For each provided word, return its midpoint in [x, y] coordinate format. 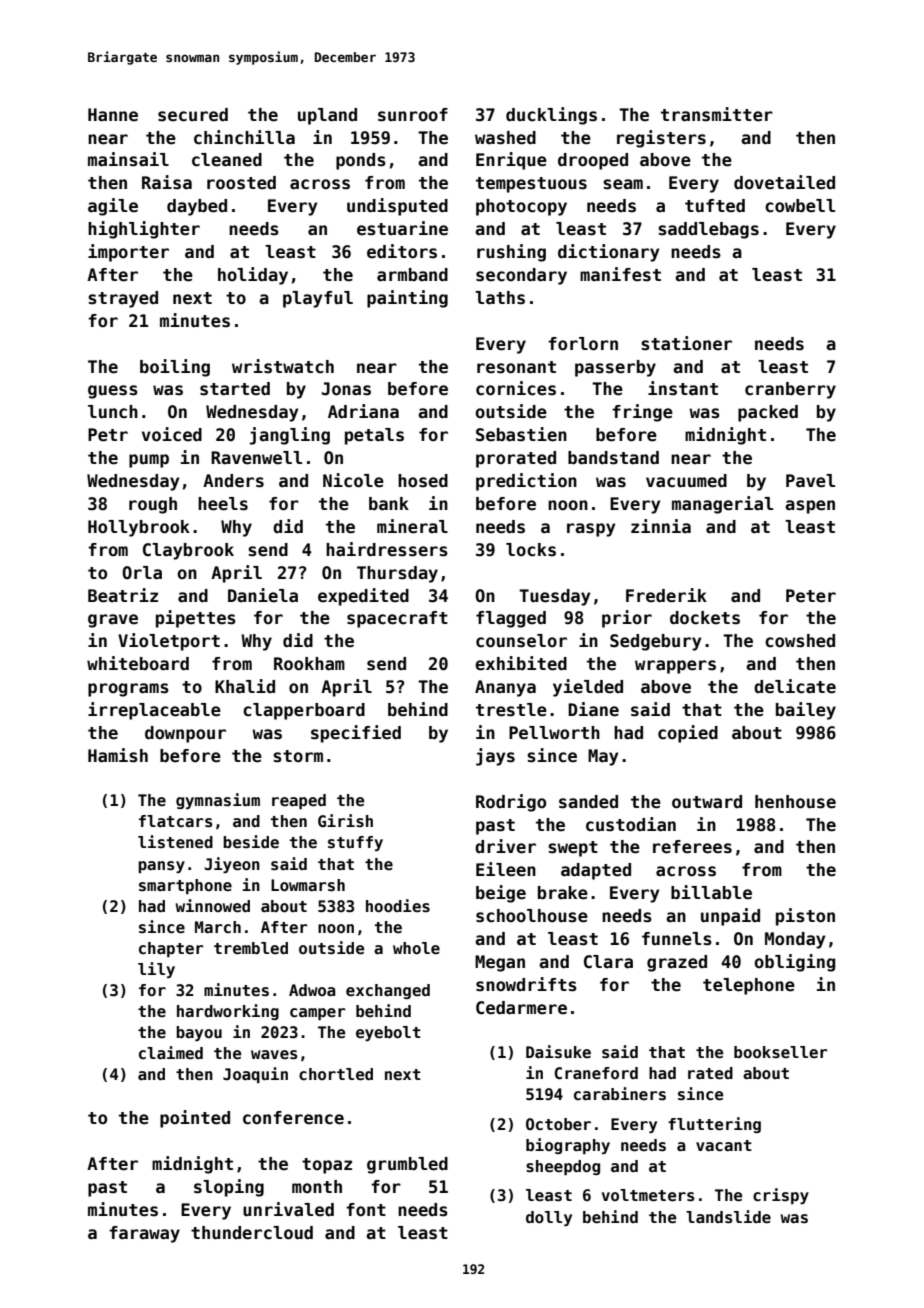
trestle [511, 710]
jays [495, 757]
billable [711, 892]
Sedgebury [655, 642]
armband [412, 275]
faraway [144, 1234]
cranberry [790, 390]
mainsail [128, 159]
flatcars [176, 821]
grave [113, 621]
